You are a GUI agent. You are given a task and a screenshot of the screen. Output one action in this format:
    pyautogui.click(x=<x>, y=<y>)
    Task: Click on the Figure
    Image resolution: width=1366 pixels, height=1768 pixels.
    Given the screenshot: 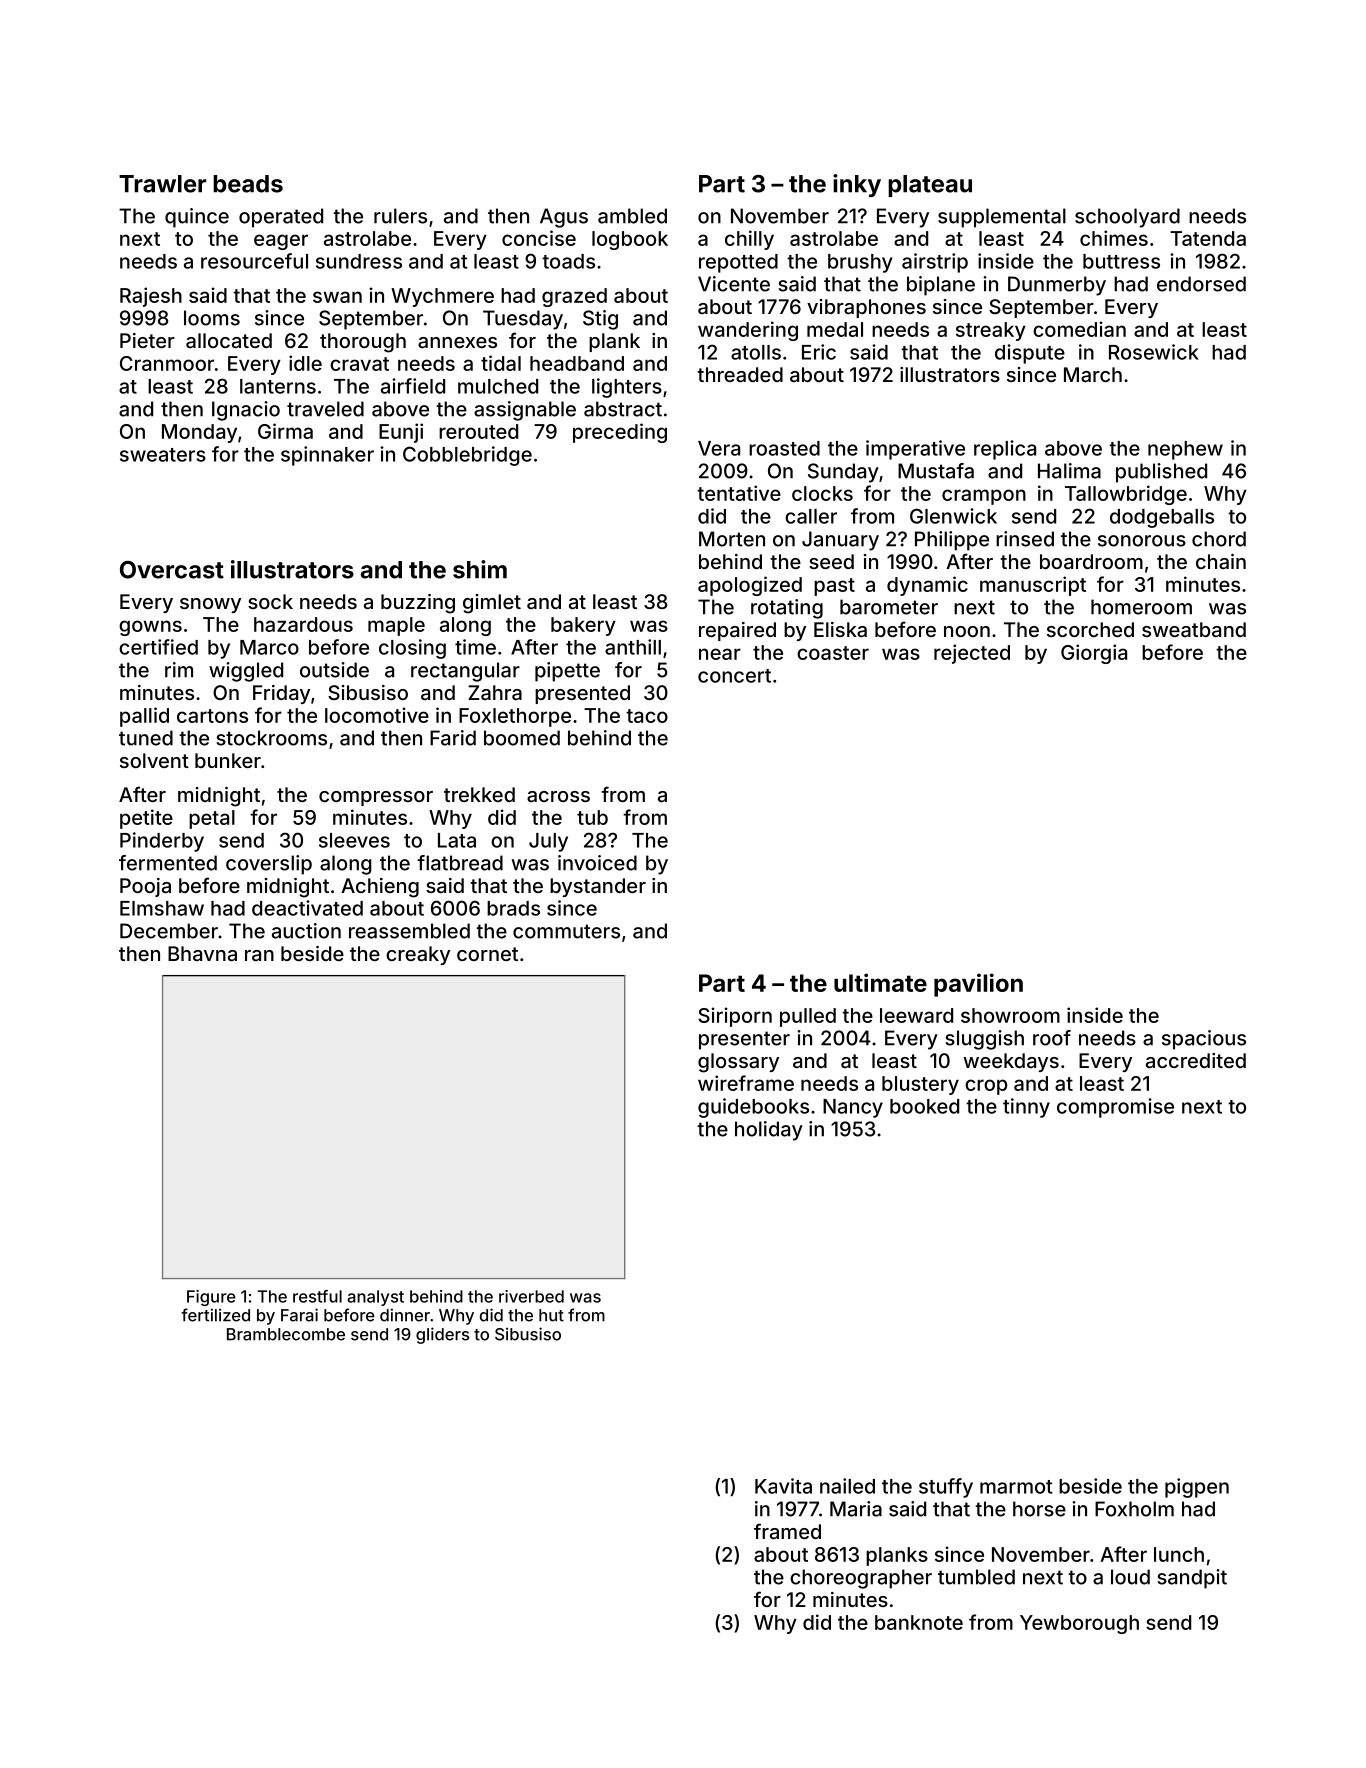 What is the action you would take?
    pyautogui.click(x=211, y=1298)
